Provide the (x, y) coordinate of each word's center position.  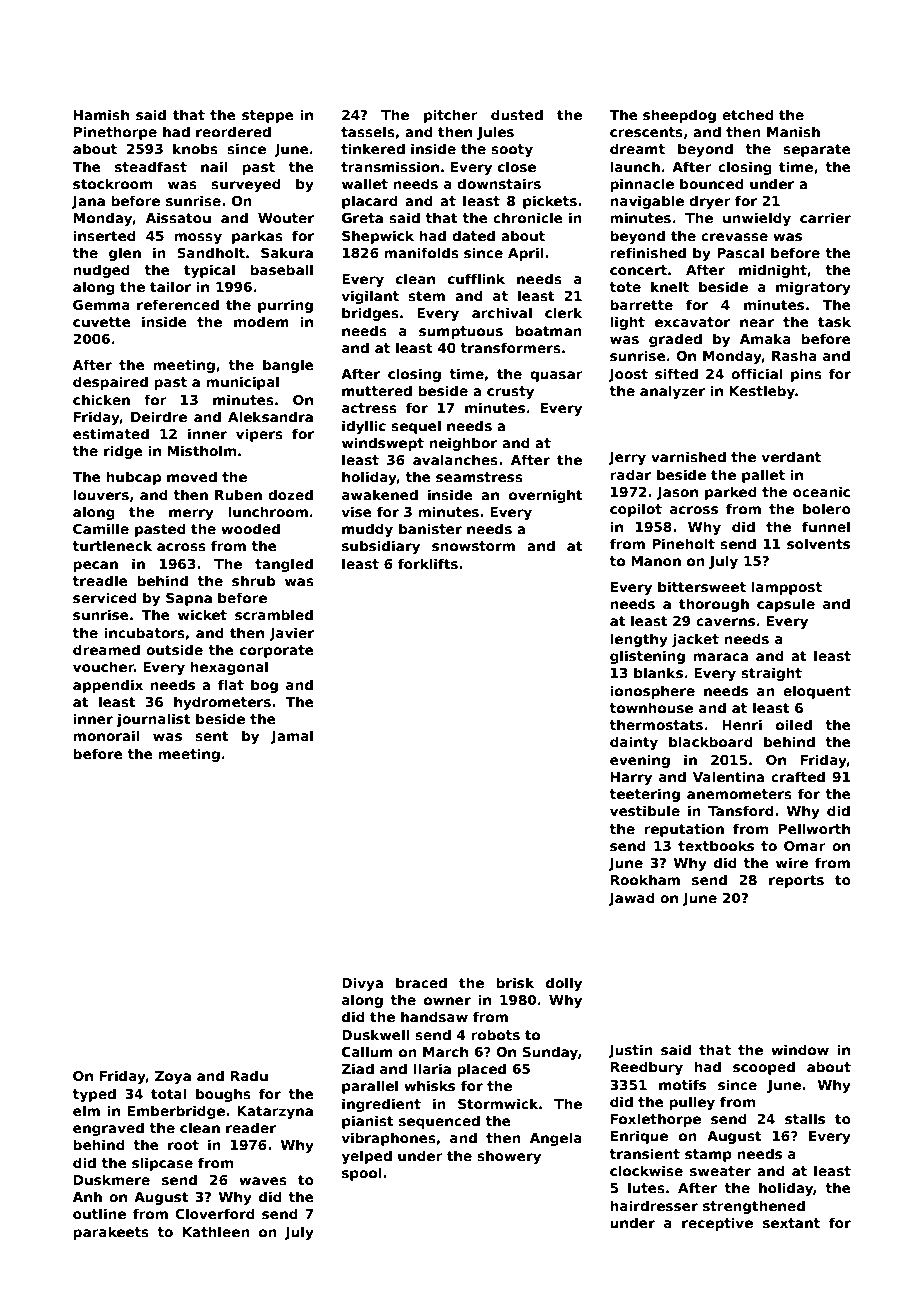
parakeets (111, 1233)
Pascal (740, 252)
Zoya (173, 1077)
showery (509, 1157)
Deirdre (159, 416)
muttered (377, 390)
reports (796, 881)
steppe (268, 116)
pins (806, 375)
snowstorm (473, 546)
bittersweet (702, 586)
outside (174, 649)
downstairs (499, 183)
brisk (515, 982)
